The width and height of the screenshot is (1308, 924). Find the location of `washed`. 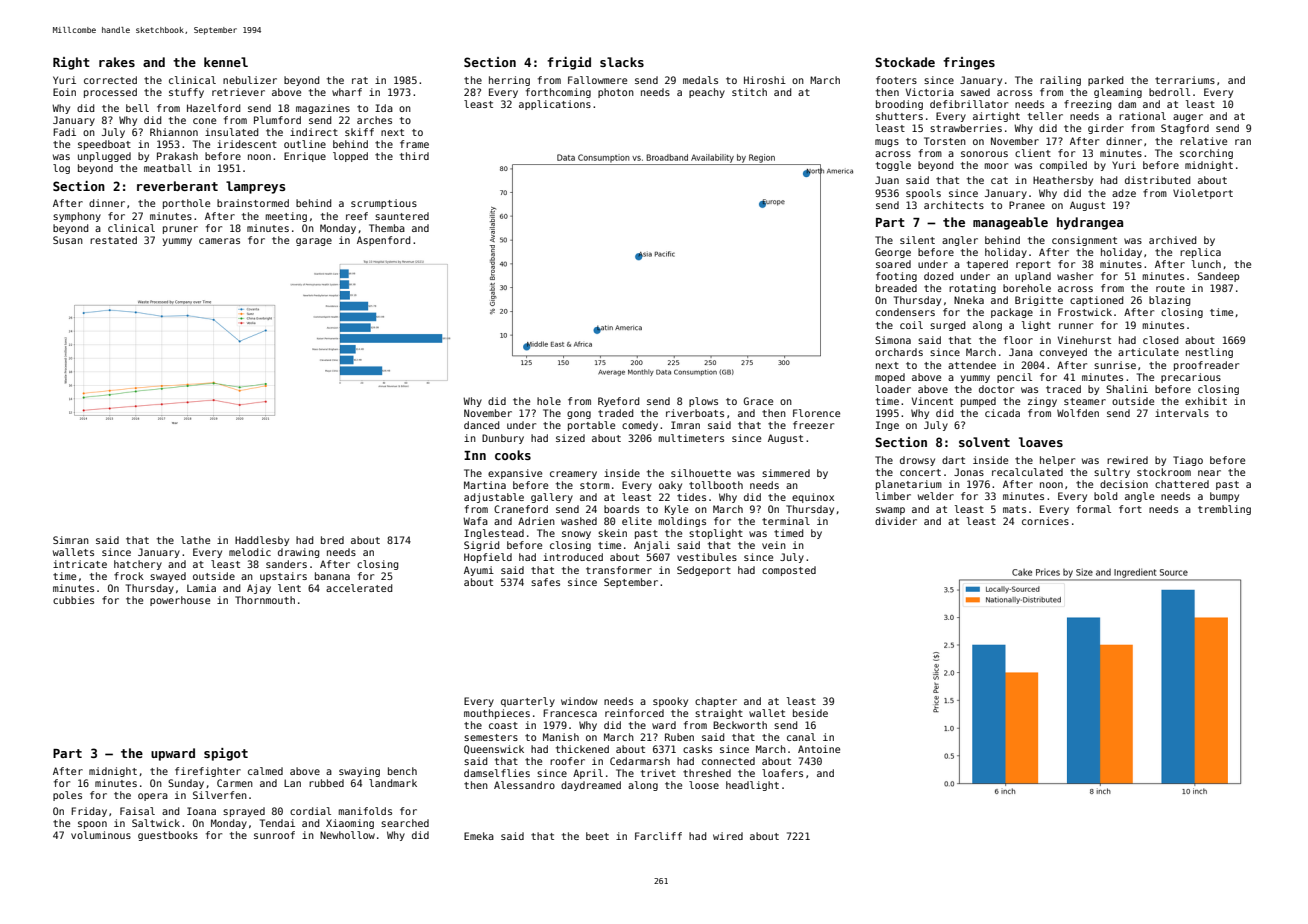

washed is located at coordinates (579, 521).
